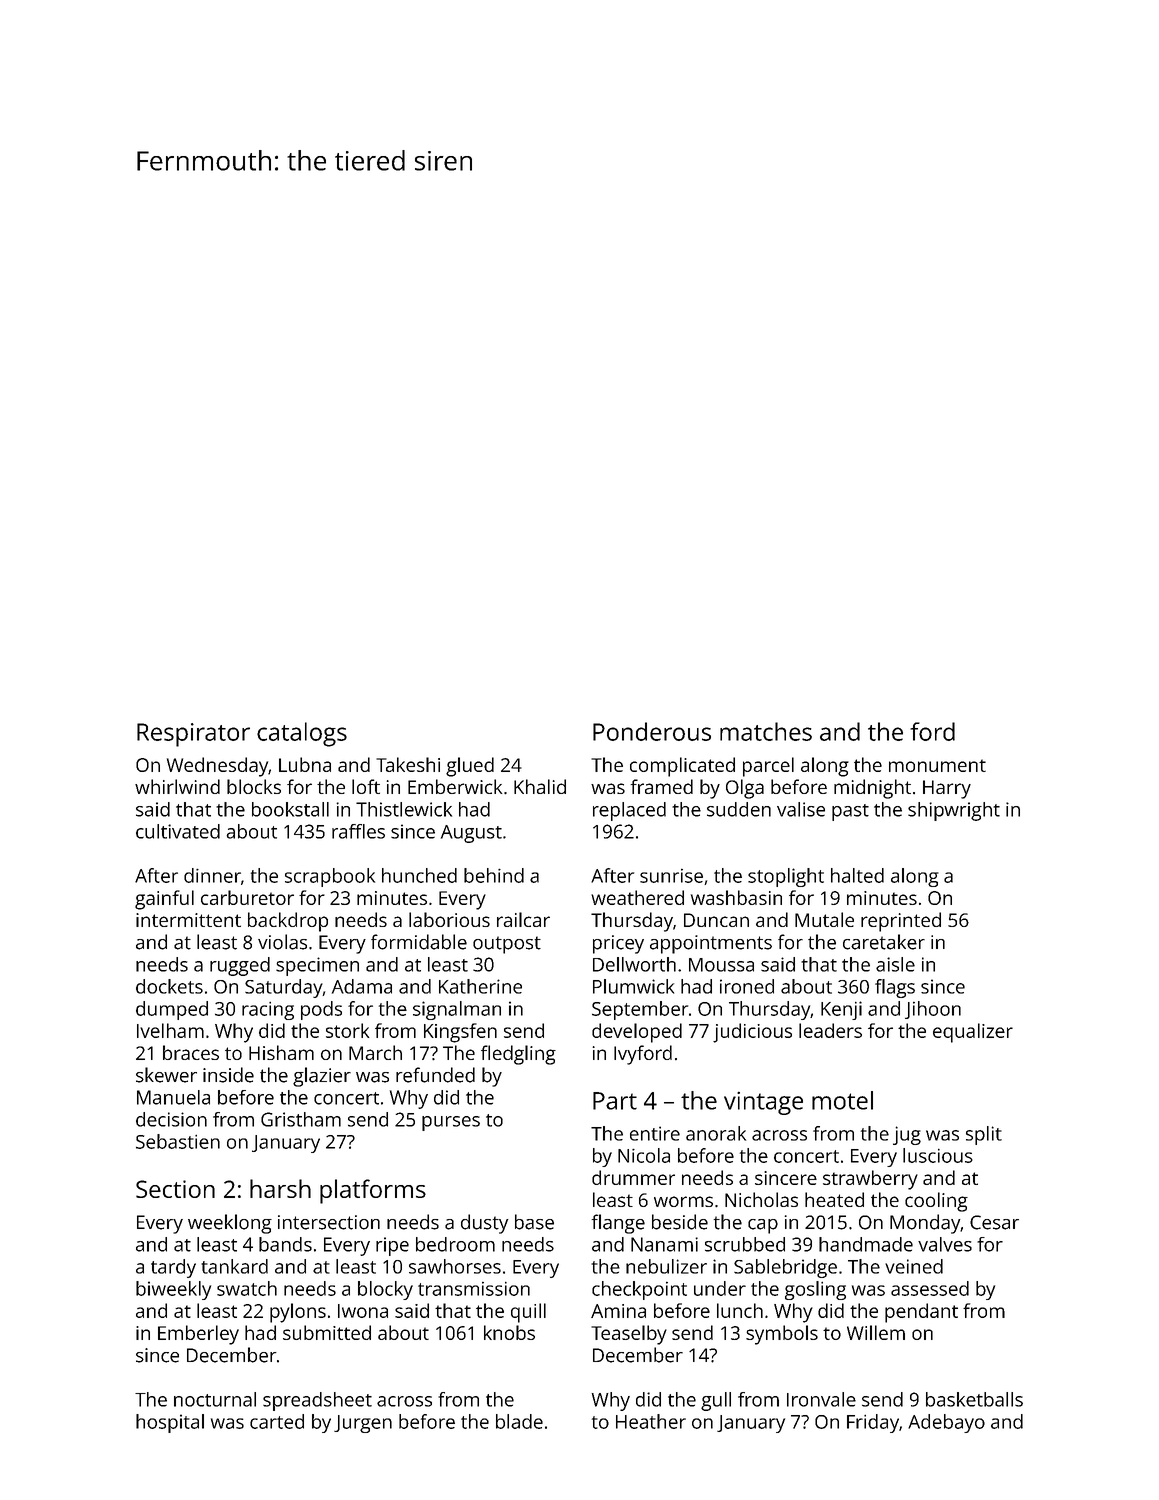 This document has height=1500, width=1159. What do you see at coordinates (193, 735) in the document?
I see `Respirator` at bounding box center [193, 735].
